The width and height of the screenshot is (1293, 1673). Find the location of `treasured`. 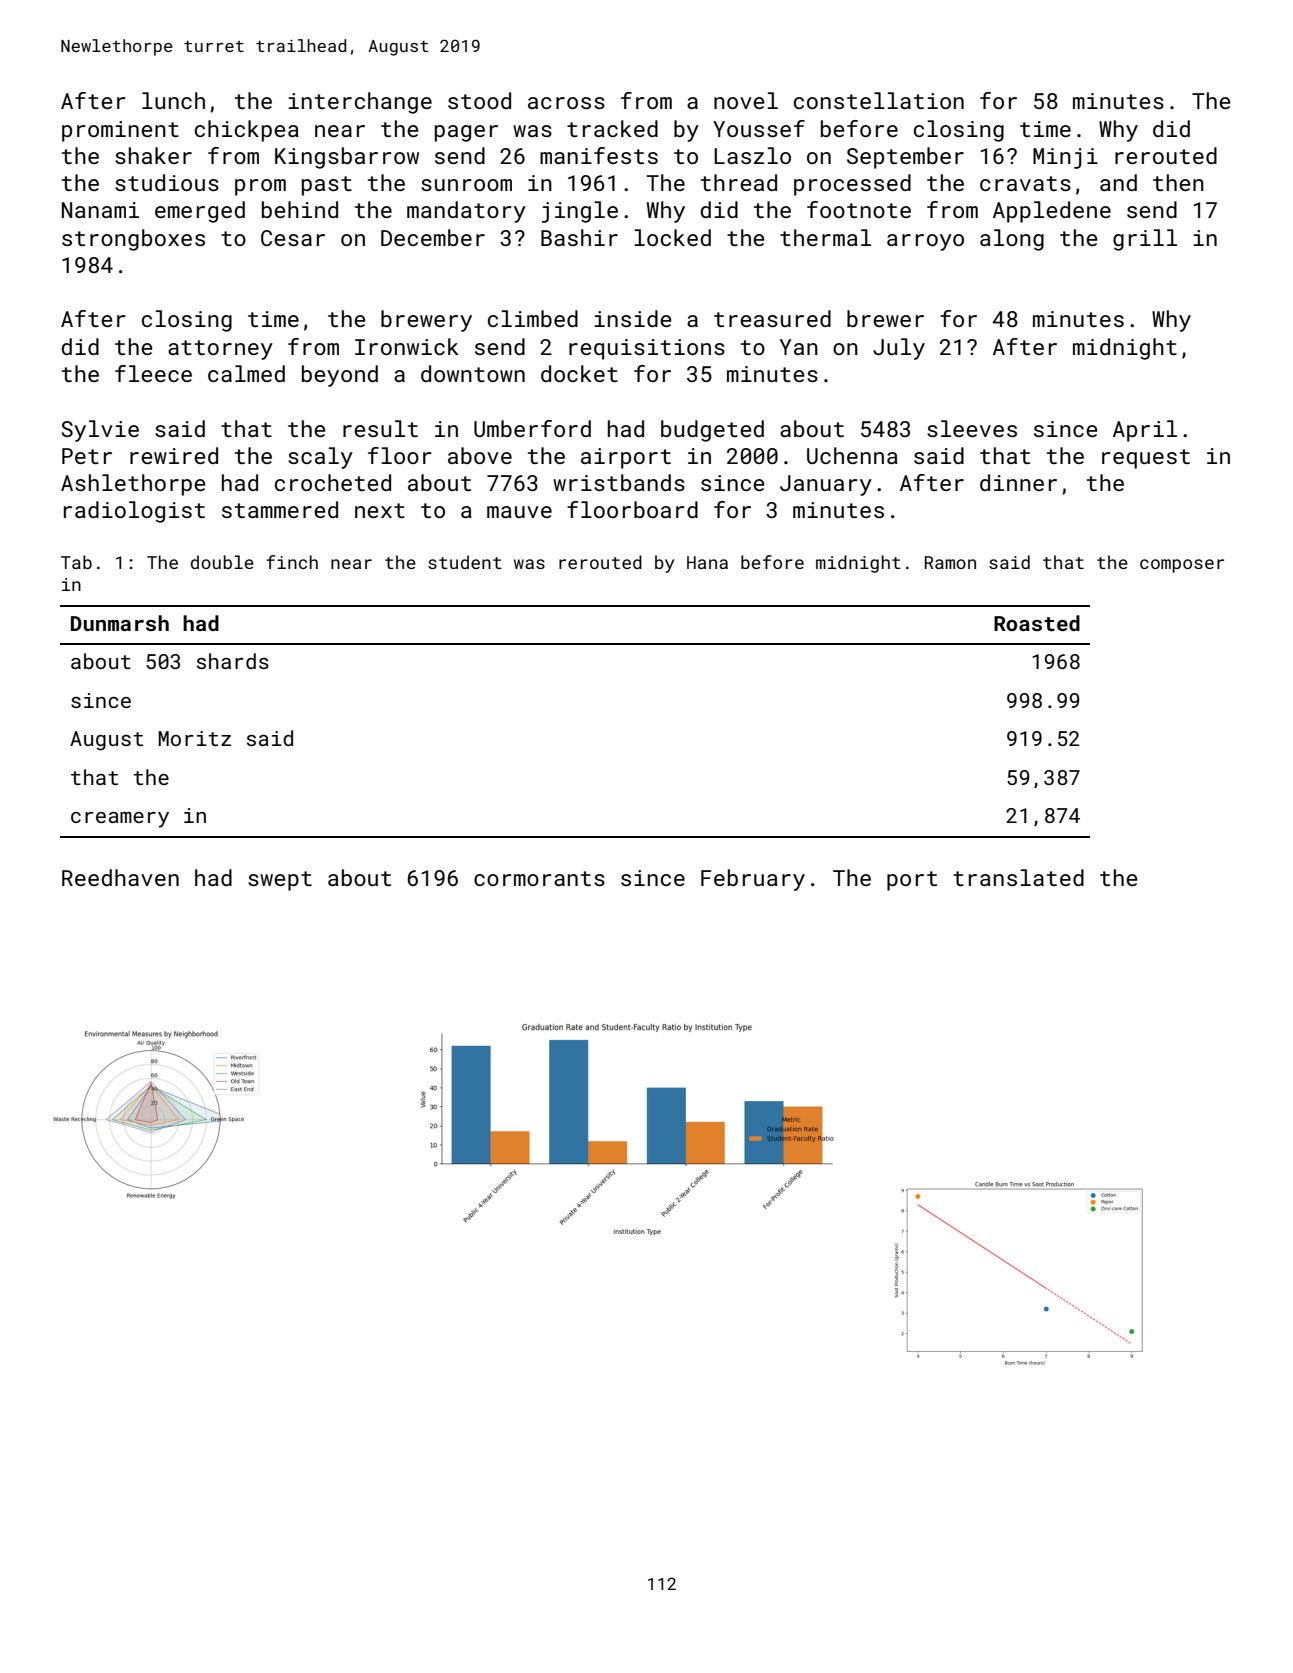

treasured is located at coordinates (772, 318).
